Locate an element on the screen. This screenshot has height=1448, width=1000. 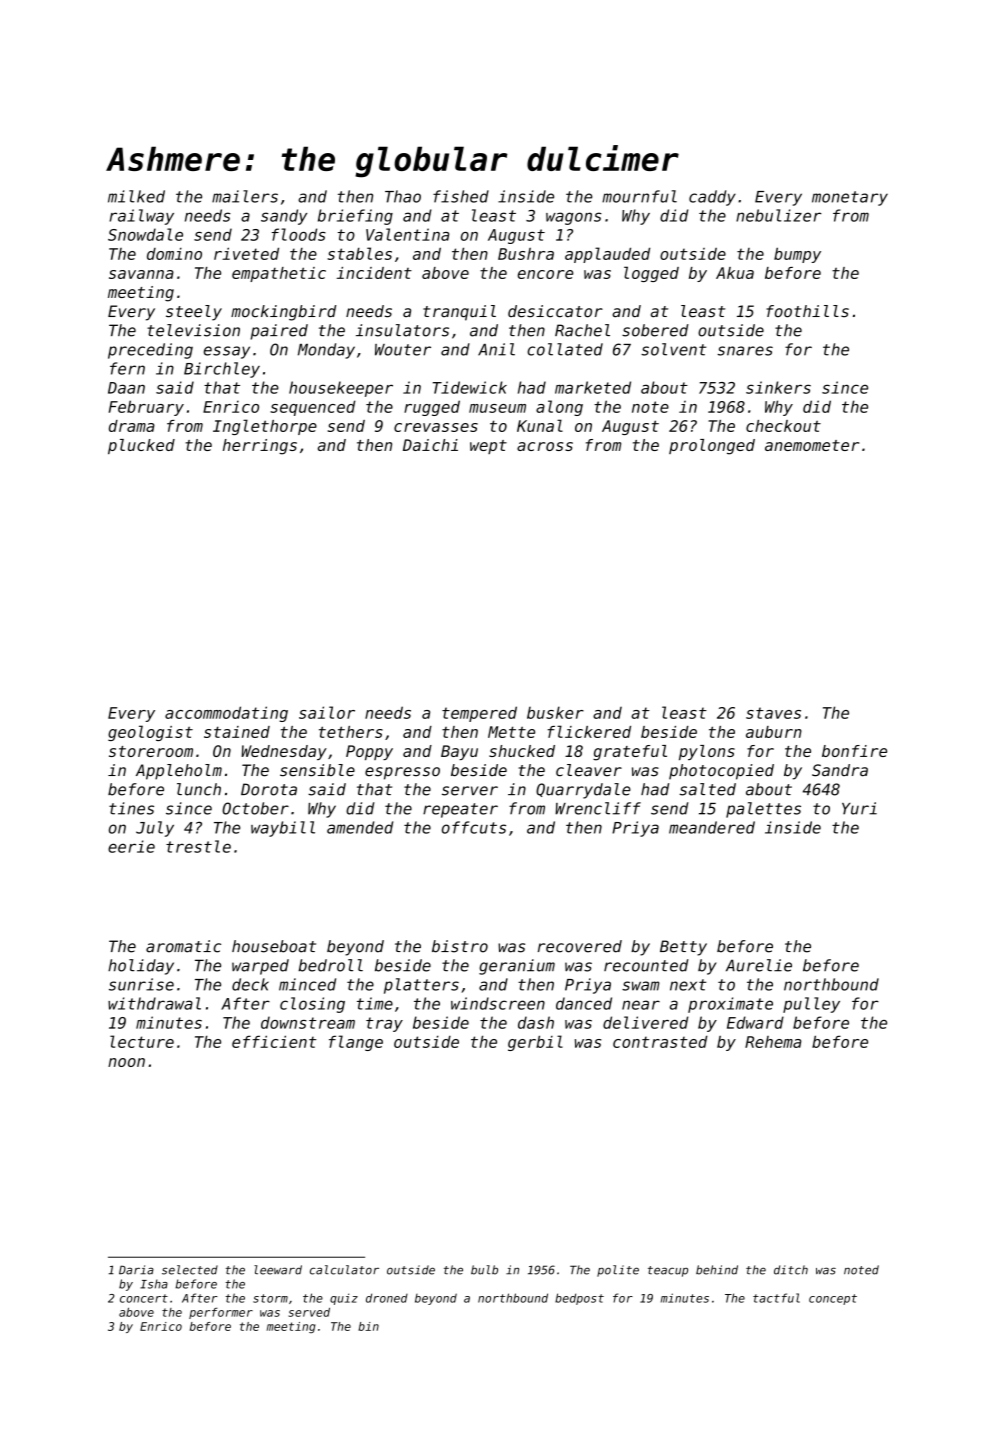
proximate is located at coordinates (730, 1005).
